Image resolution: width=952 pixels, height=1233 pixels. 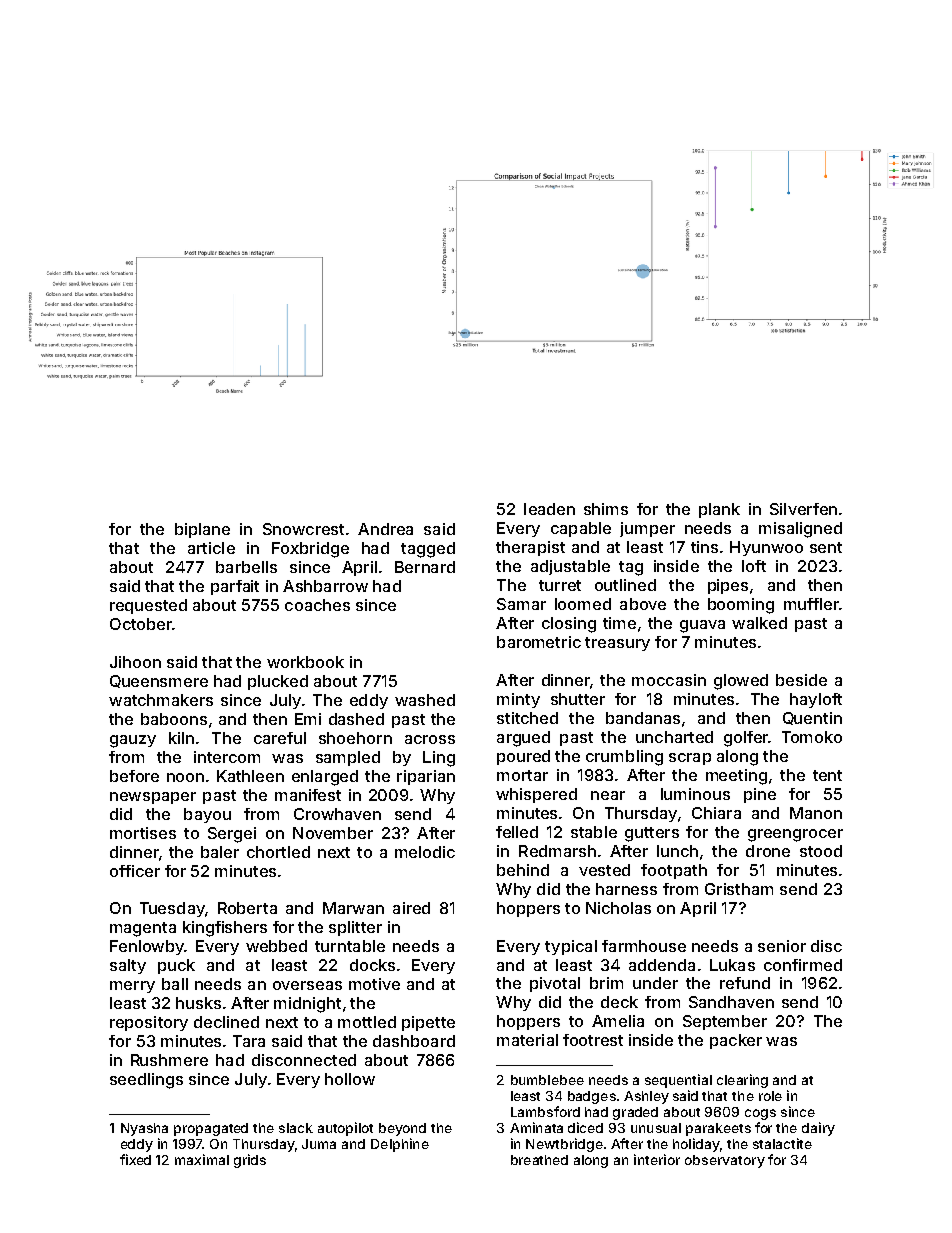 I want to click on docks, so click(x=372, y=965).
